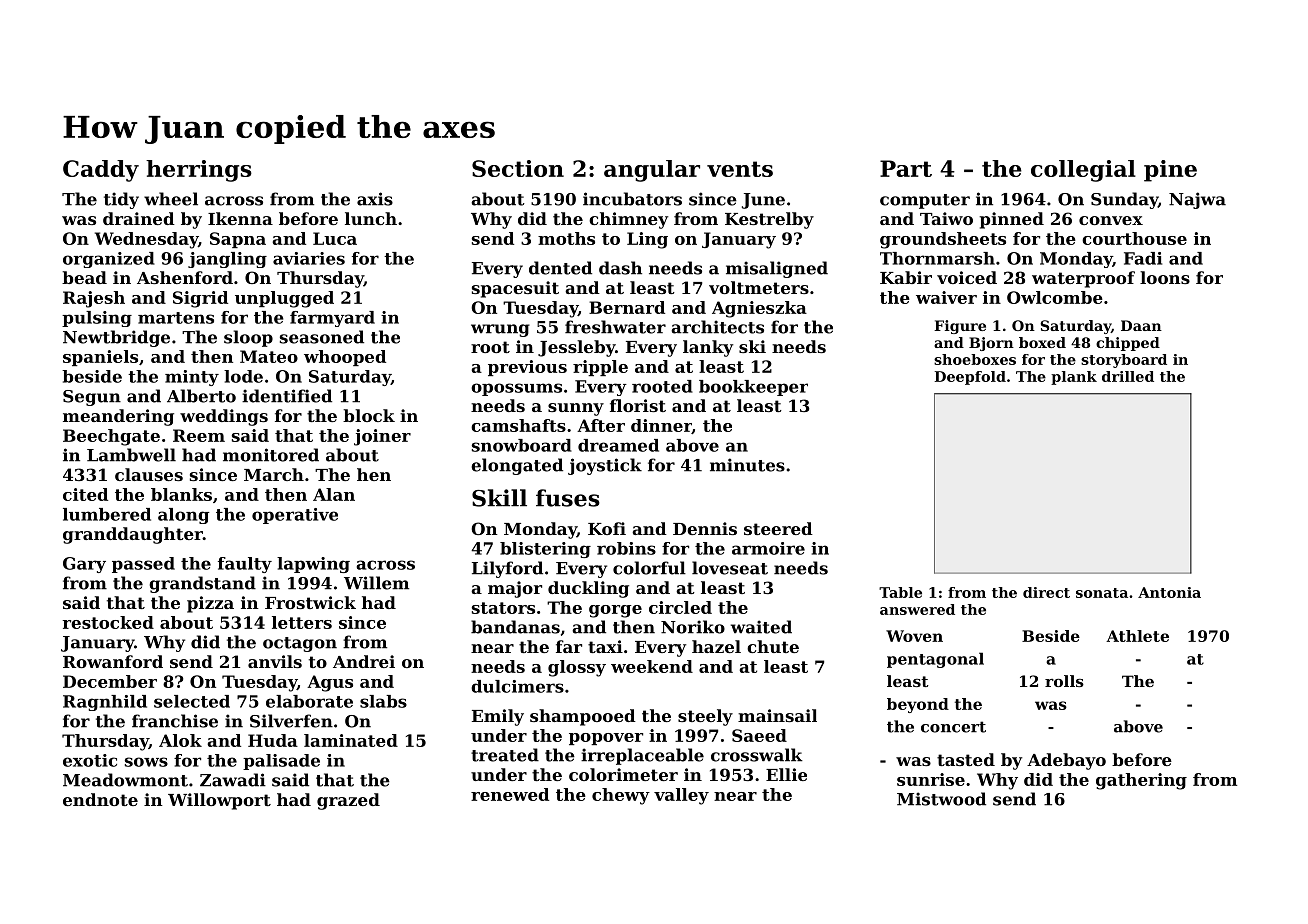 The height and width of the screenshot is (924, 1308). What do you see at coordinates (100, 358) in the screenshot?
I see `spaniels` at bounding box center [100, 358].
